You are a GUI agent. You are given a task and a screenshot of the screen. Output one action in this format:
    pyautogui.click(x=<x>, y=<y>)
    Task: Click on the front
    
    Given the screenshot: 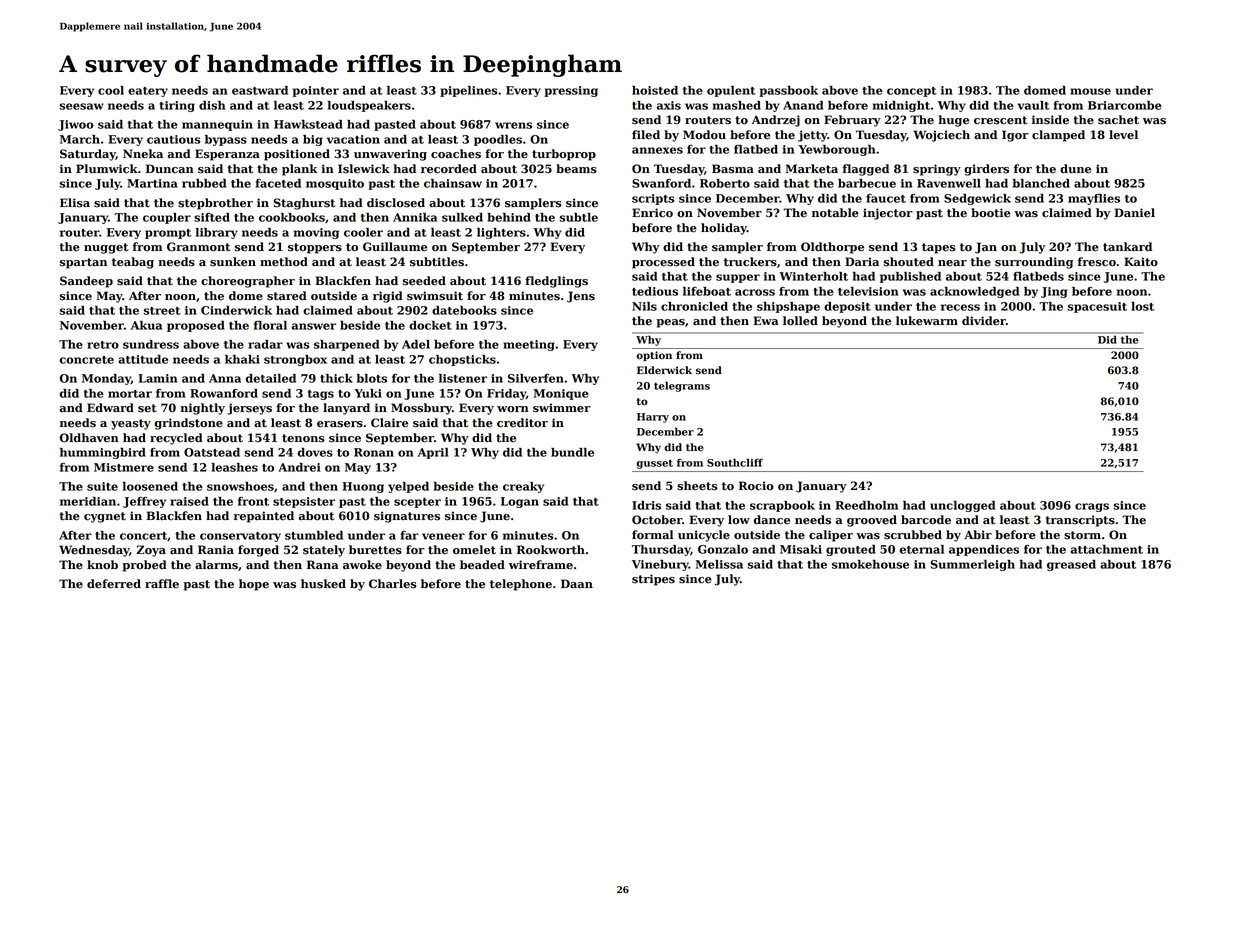 What is the action you would take?
    pyautogui.click(x=253, y=501)
